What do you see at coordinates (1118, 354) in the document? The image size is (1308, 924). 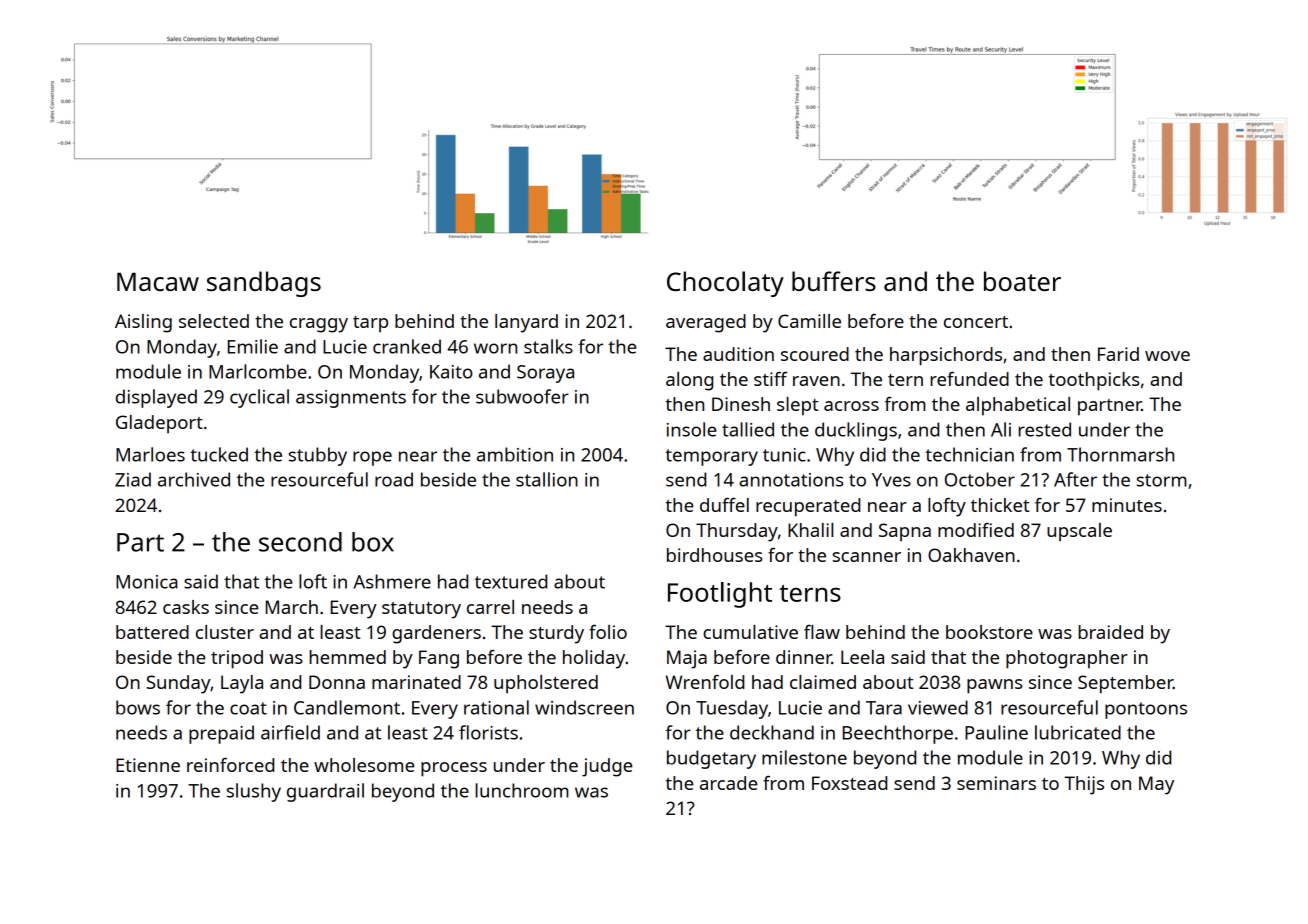 I see `Farid` at bounding box center [1118, 354].
